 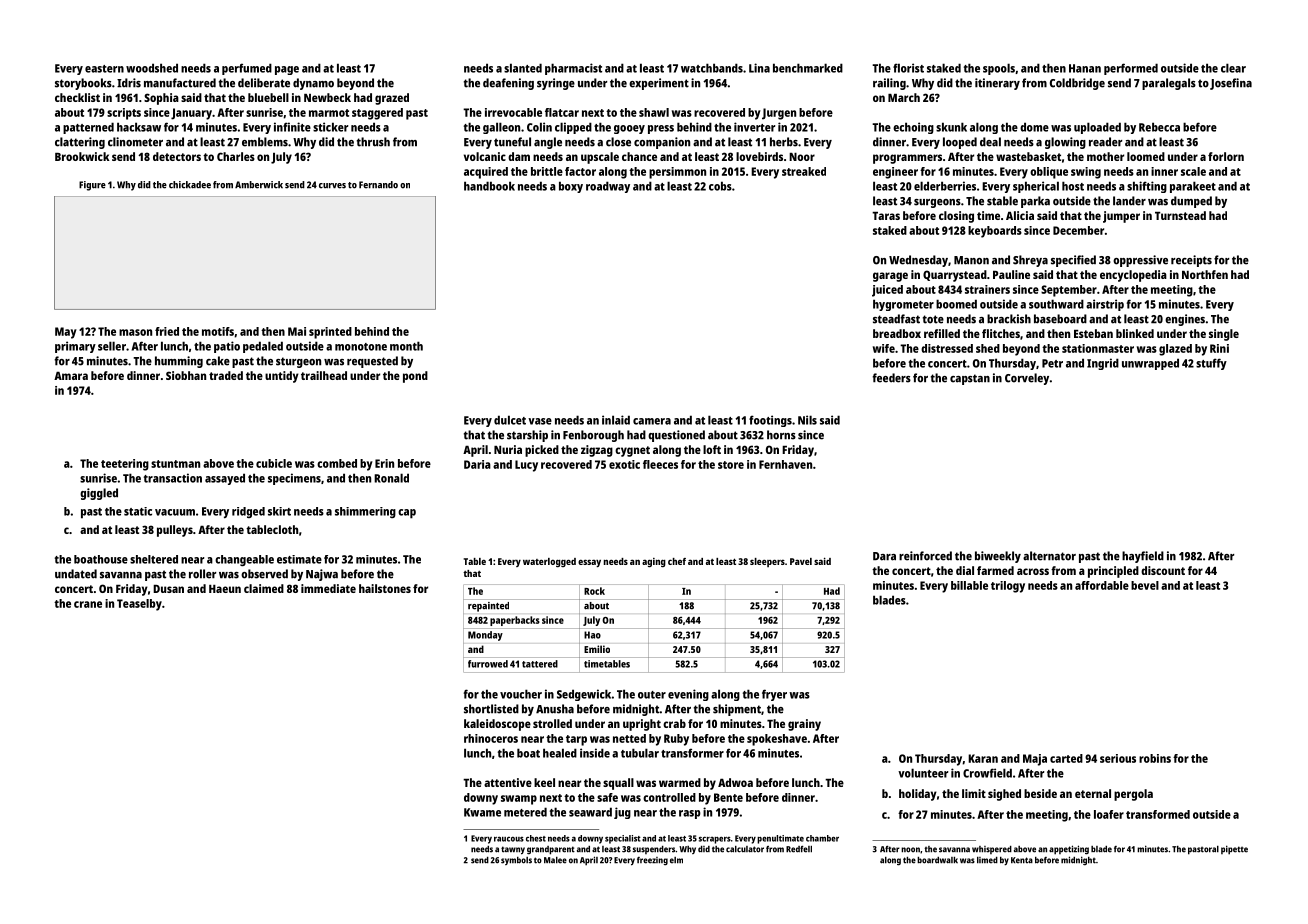 I want to click on uploaded, so click(x=1097, y=128).
